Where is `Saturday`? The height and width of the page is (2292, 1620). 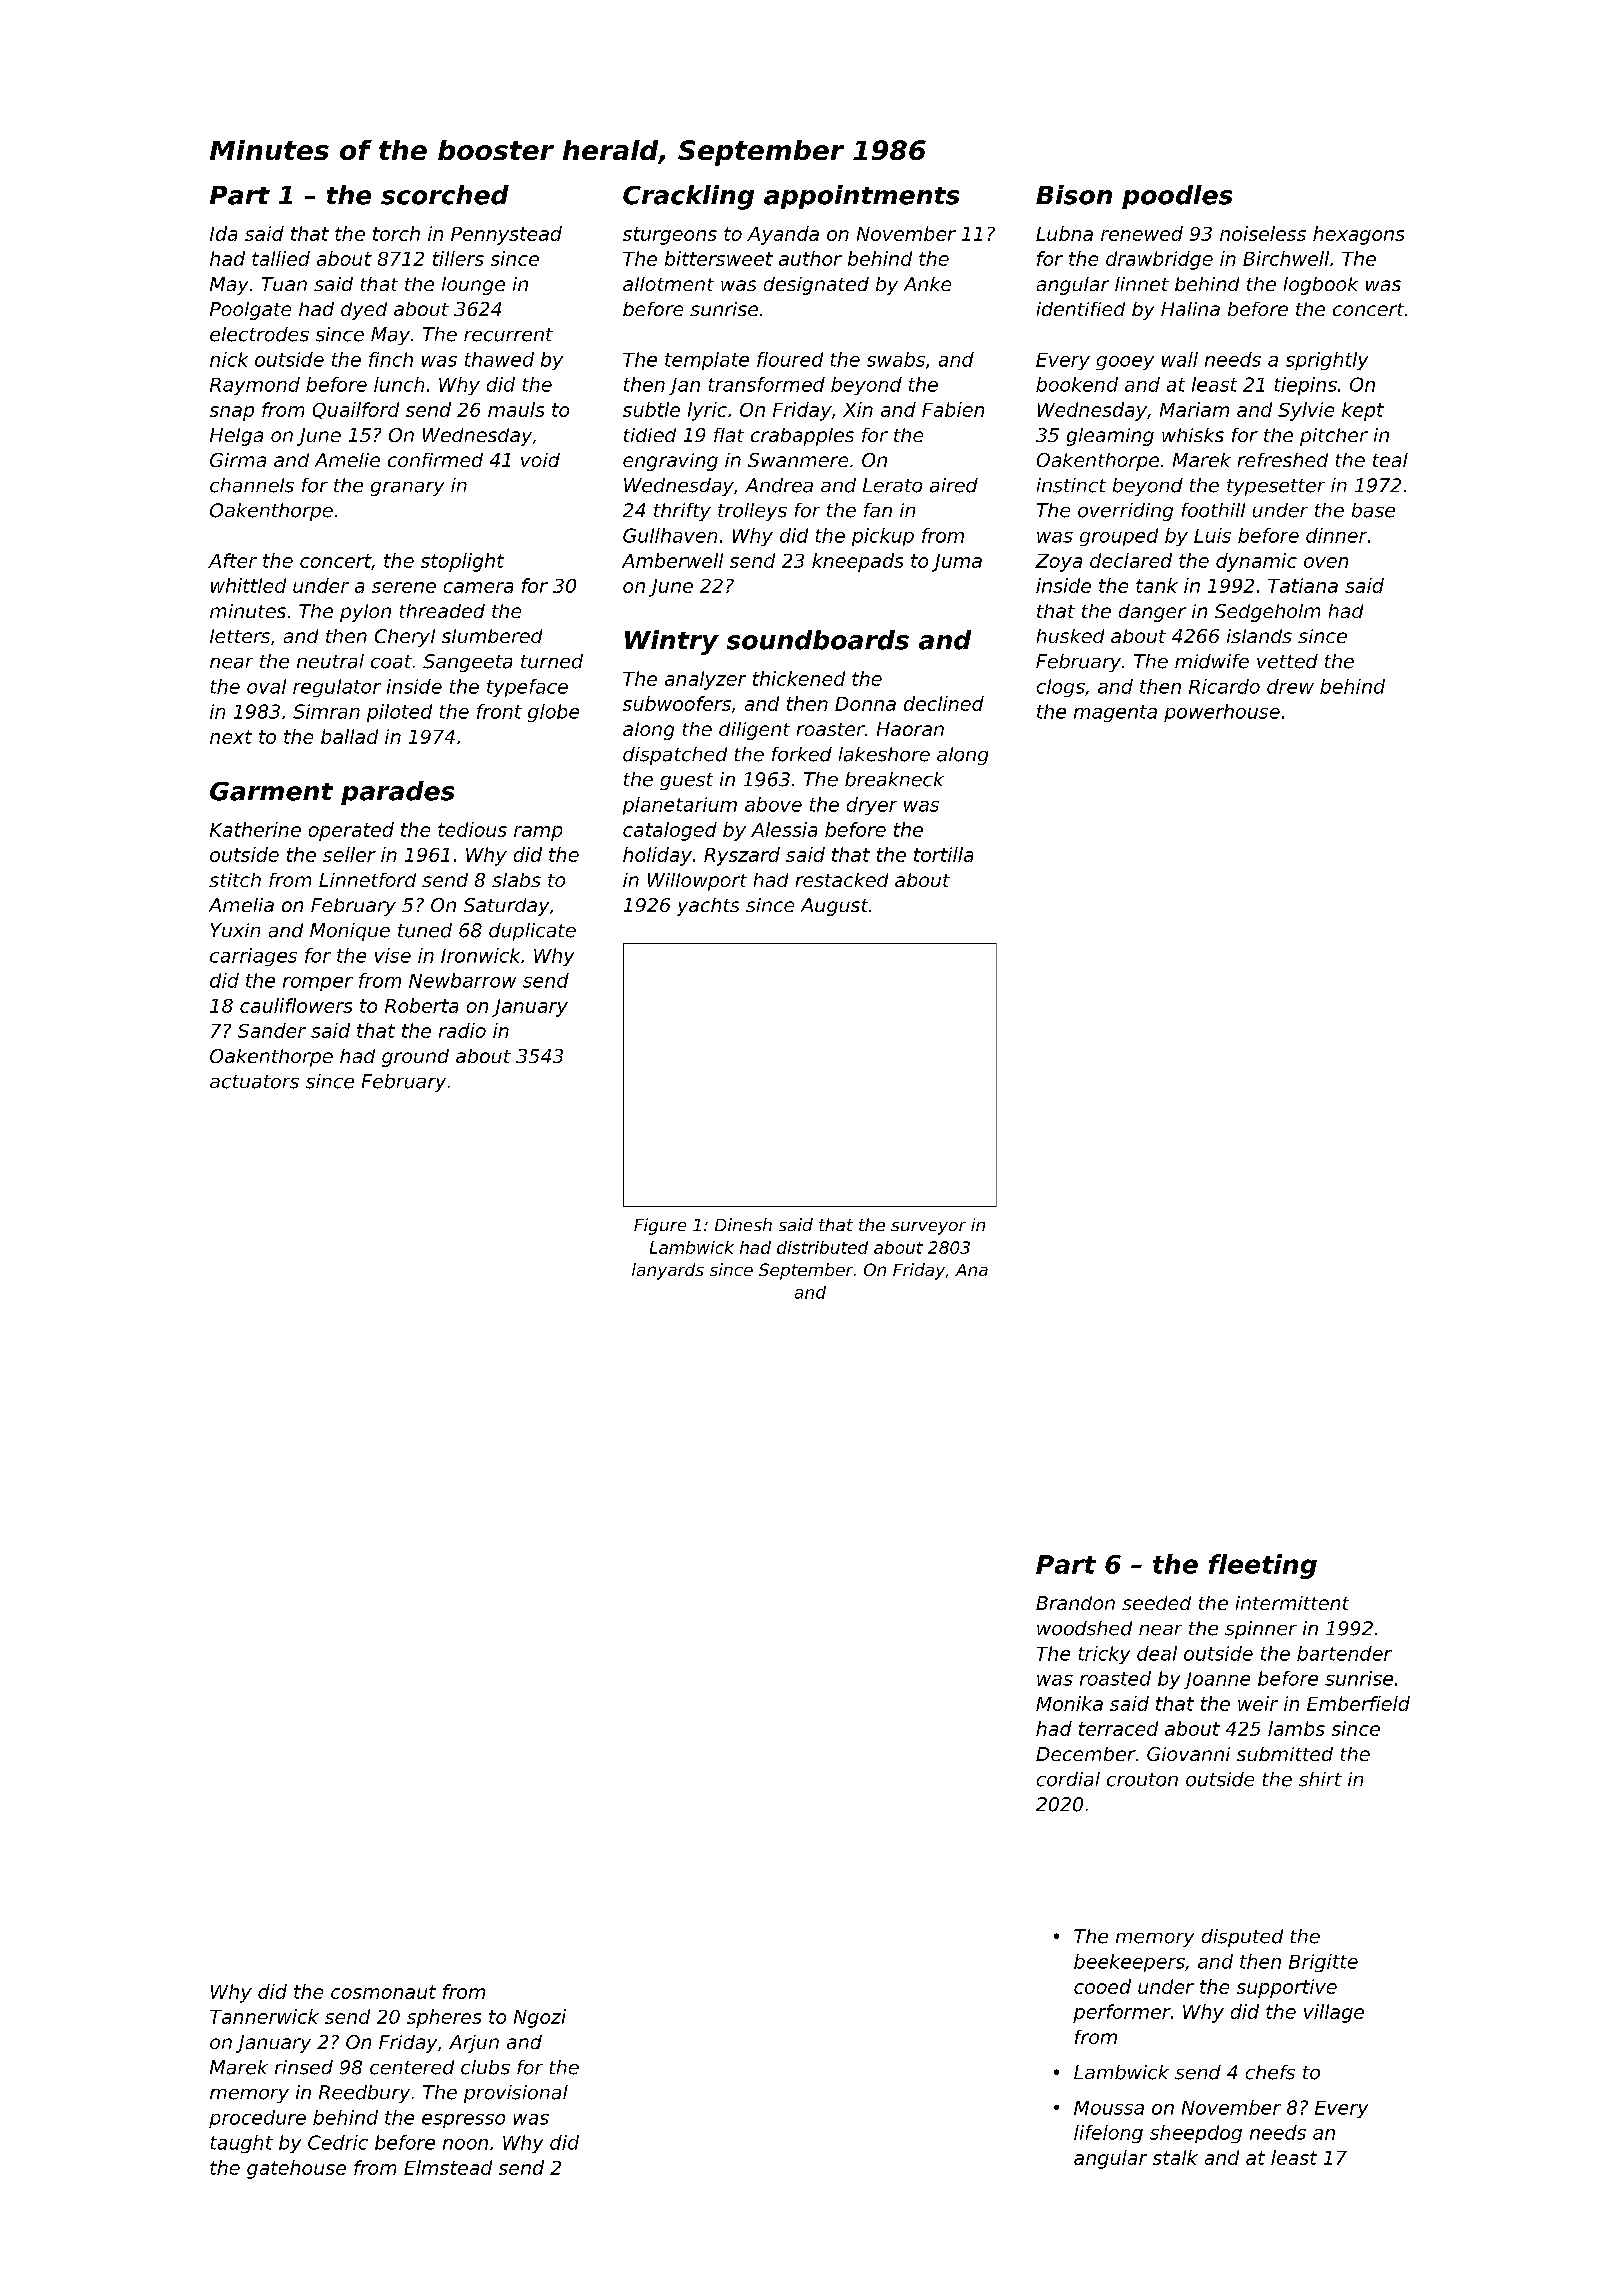 Saturday is located at coordinates (506, 907).
